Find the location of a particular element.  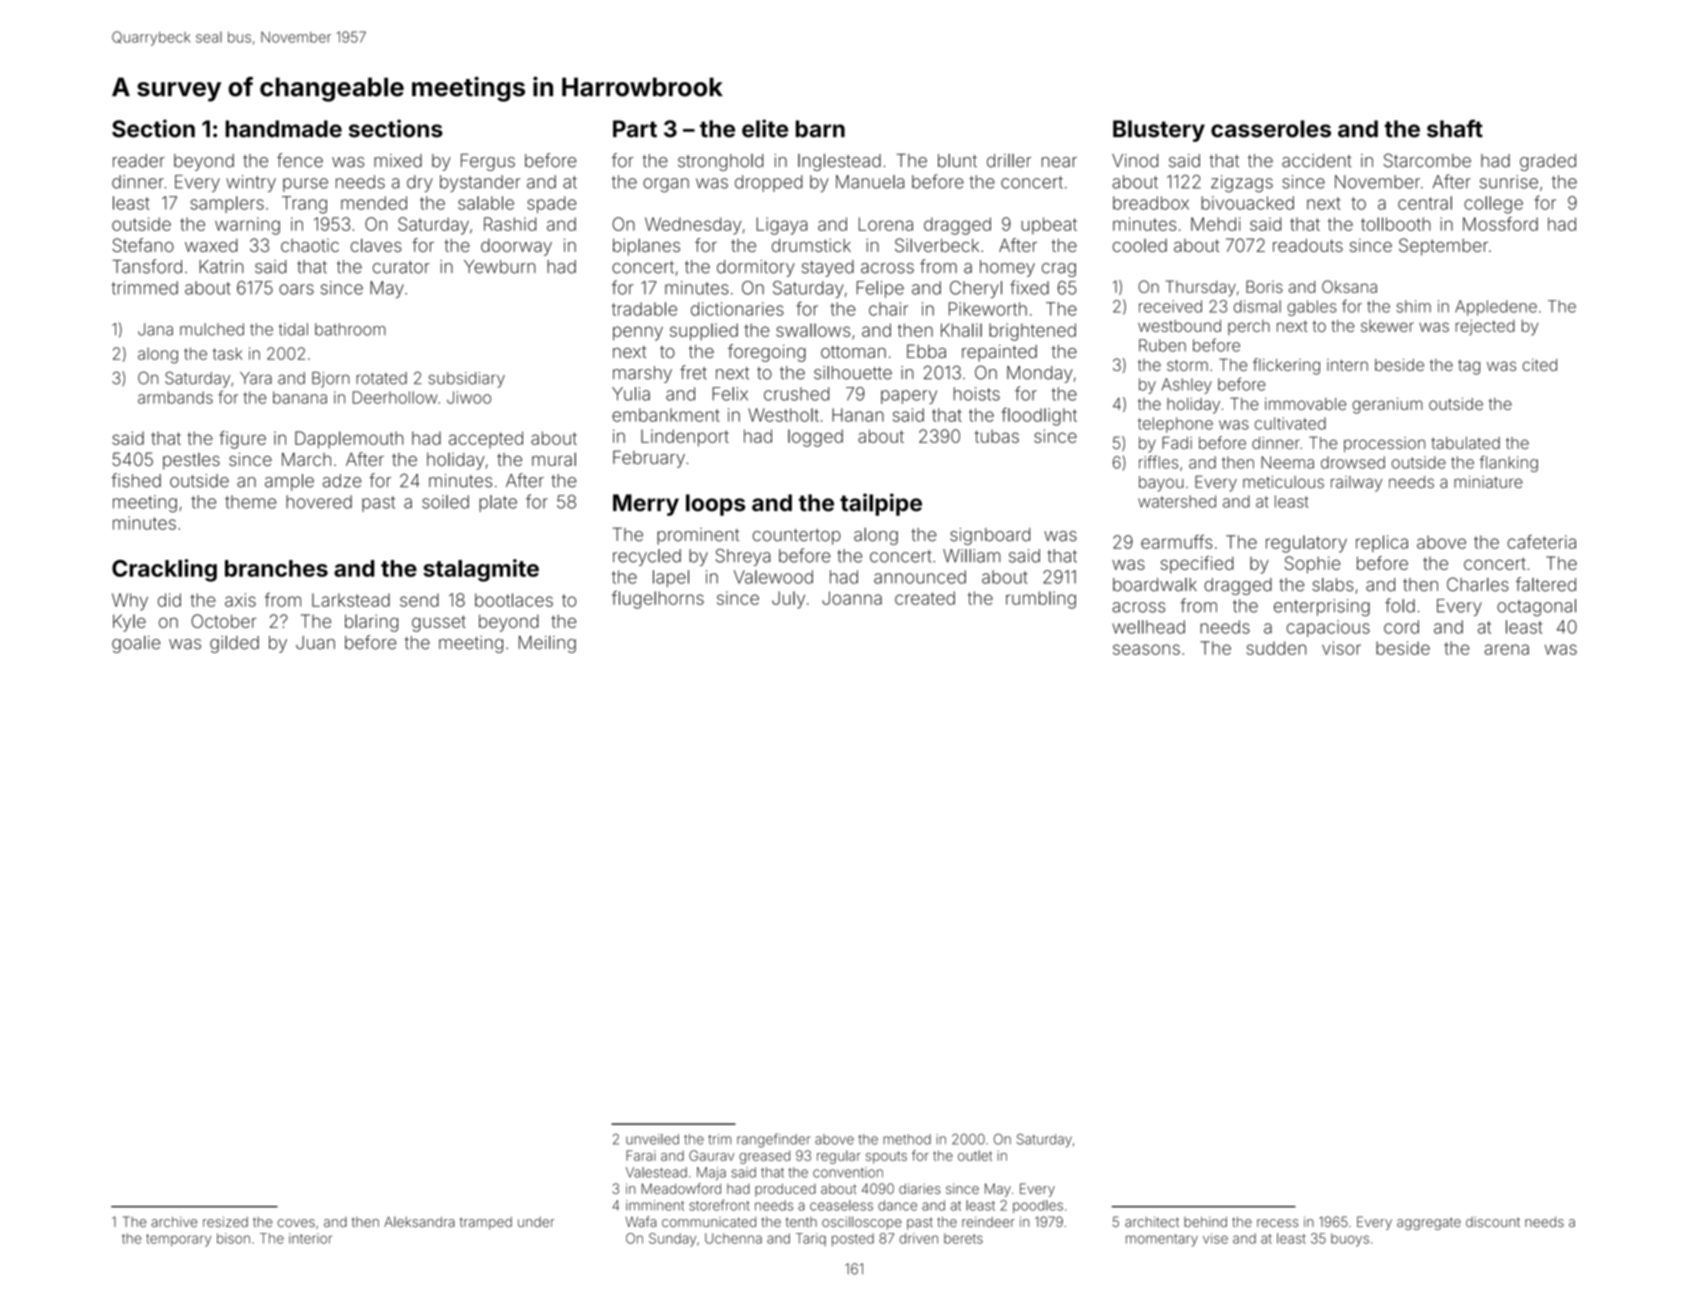

Dapplemouth is located at coordinates (349, 440).
